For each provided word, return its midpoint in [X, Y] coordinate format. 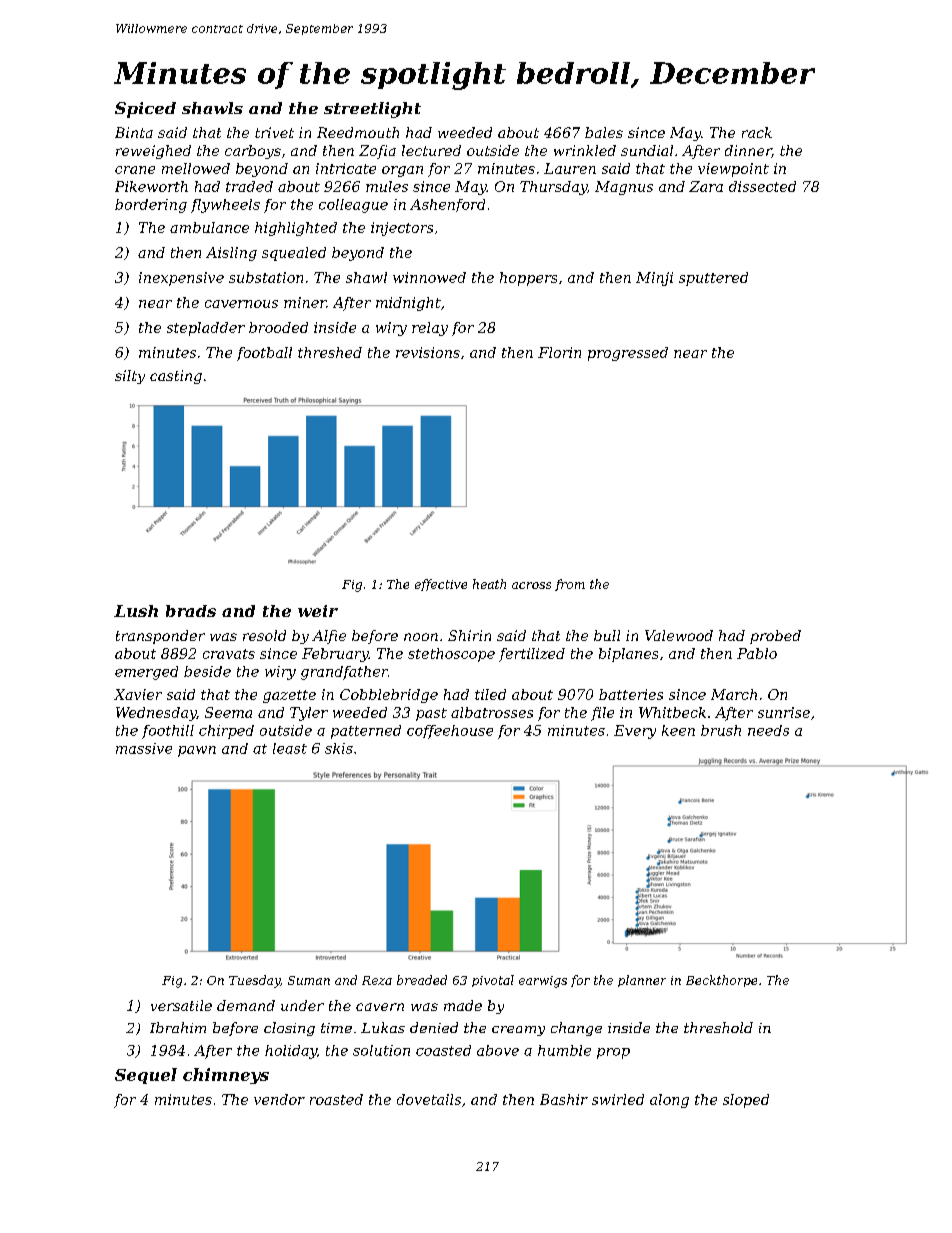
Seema [228, 712]
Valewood [679, 635]
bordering [151, 206]
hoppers [528, 279]
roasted [336, 1099]
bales [604, 132]
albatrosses [492, 712]
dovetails [429, 1099]
